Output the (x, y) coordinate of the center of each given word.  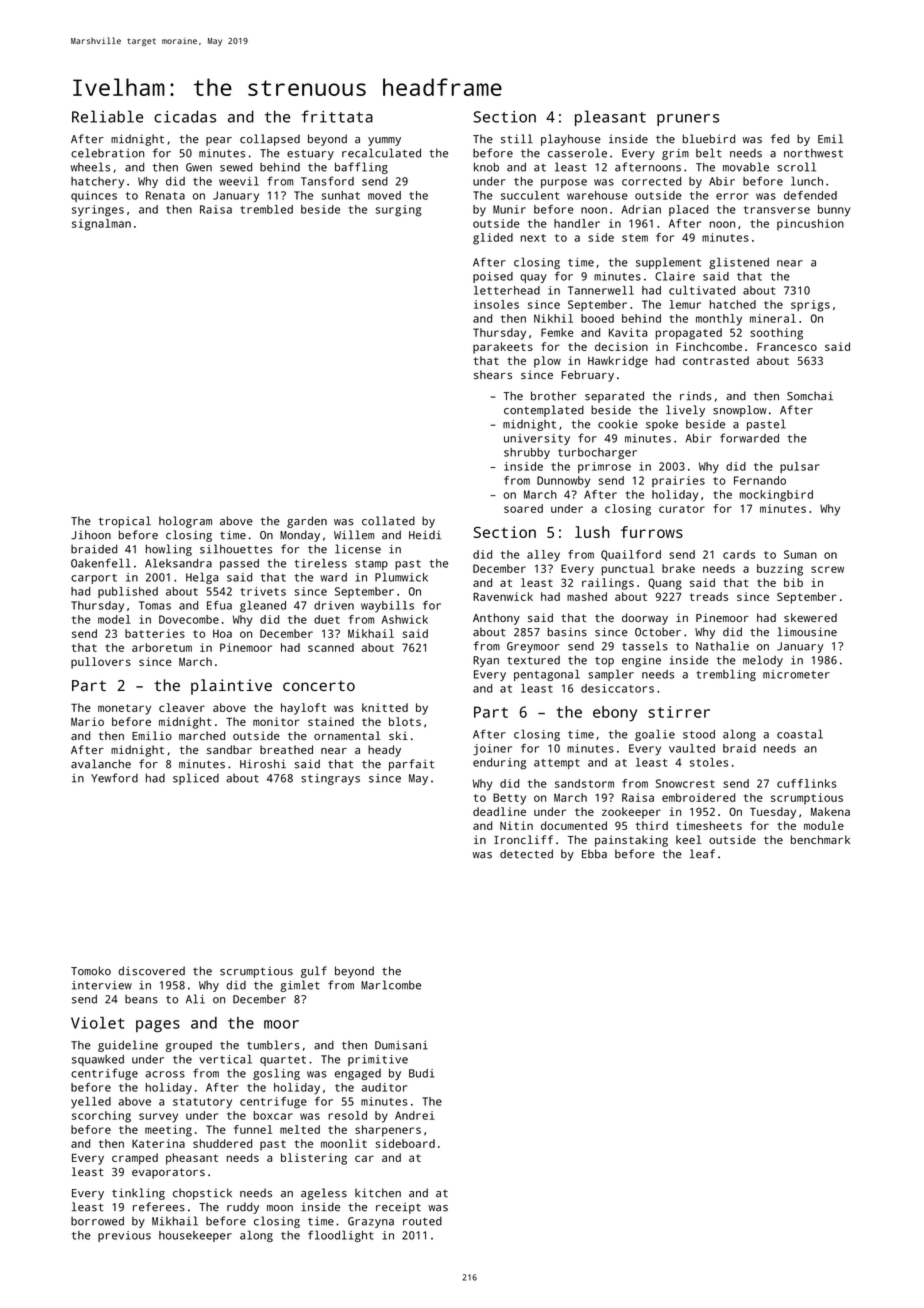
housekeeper (195, 1236)
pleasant (610, 118)
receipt (398, 1208)
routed (422, 1221)
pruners (688, 120)
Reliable (107, 116)
